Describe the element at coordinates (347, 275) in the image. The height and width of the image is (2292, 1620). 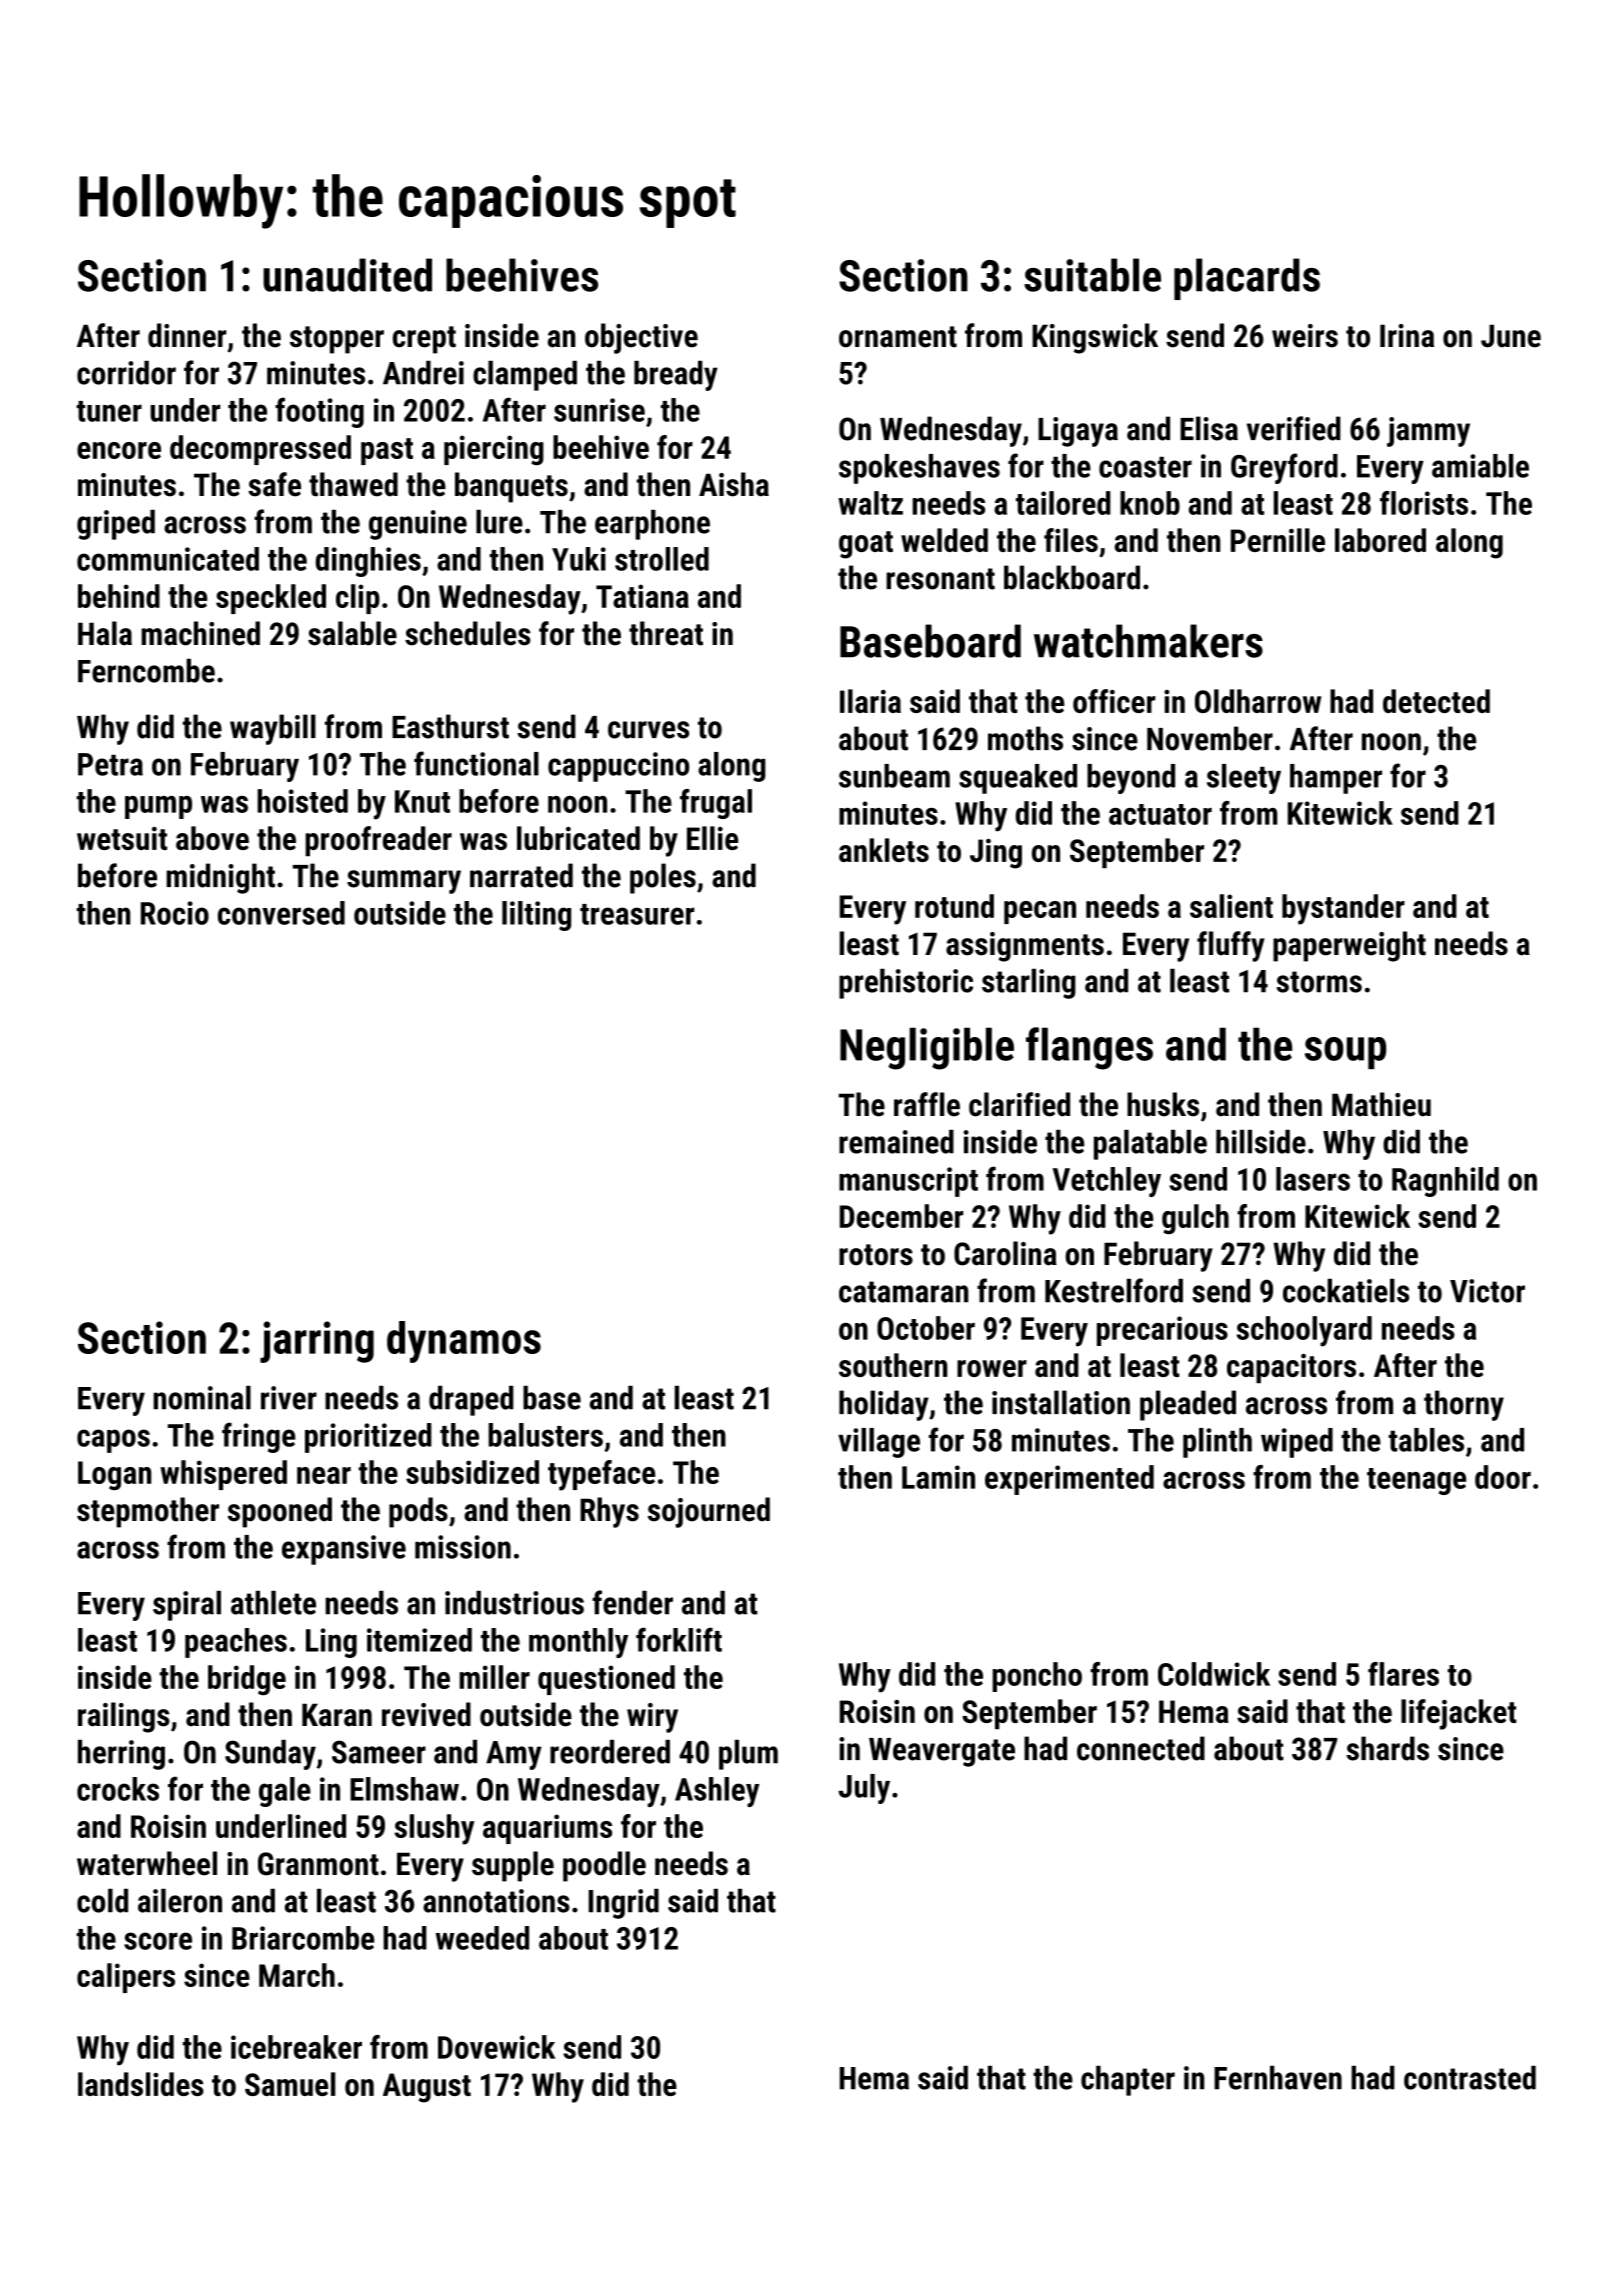
I see `unaudited` at that location.
